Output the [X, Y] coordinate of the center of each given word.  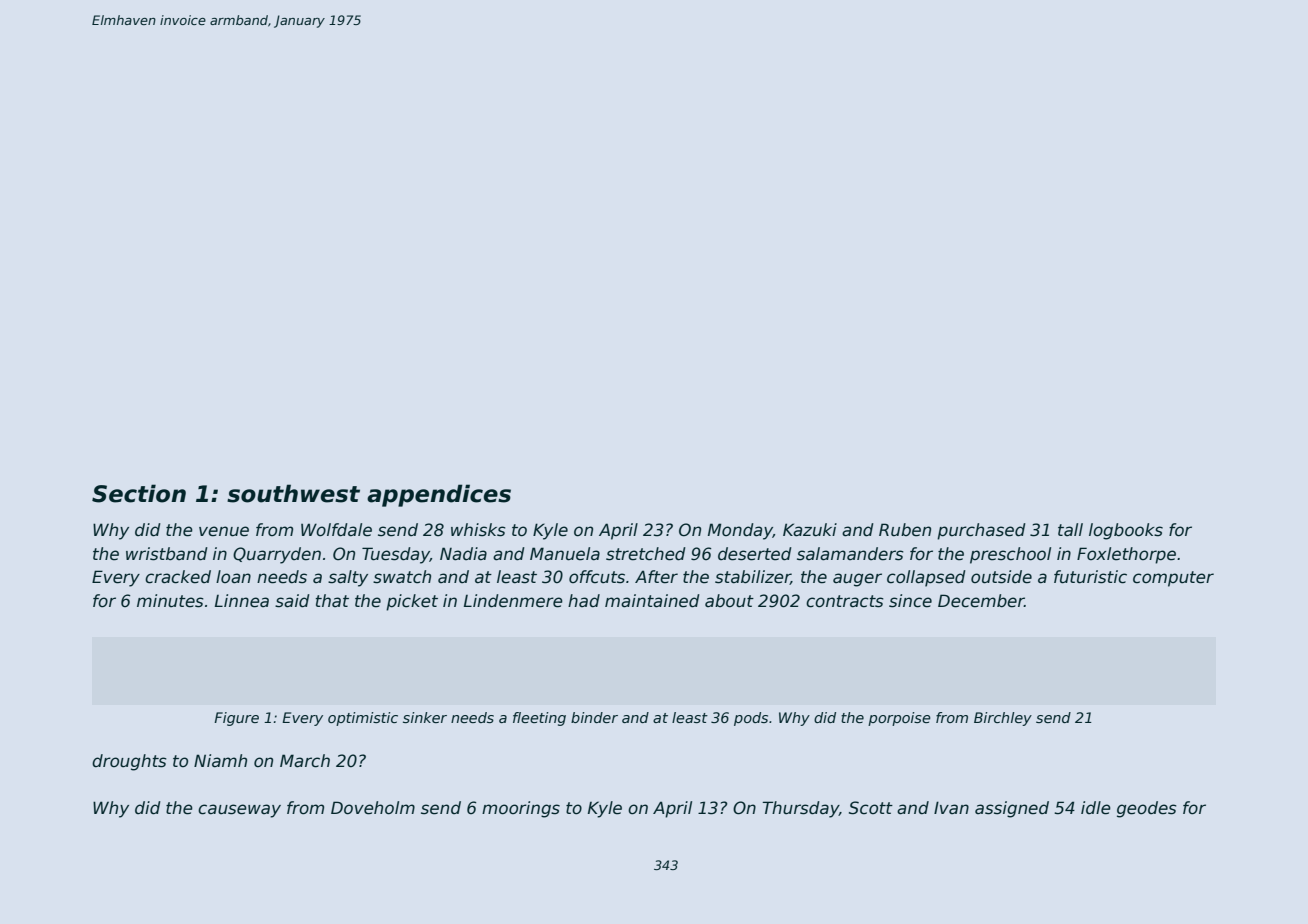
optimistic [363, 719]
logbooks [1126, 531]
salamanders [850, 554]
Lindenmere [513, 601]
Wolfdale [336, 530]
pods [751, 719]
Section [139, 493]
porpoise [899, 719]
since [910, 601]
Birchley [1003, 719]
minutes [170, 601]
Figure [236, 719]
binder [594, 717]
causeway [239, 811]
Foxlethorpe [1126, 555]
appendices [439, 495]
